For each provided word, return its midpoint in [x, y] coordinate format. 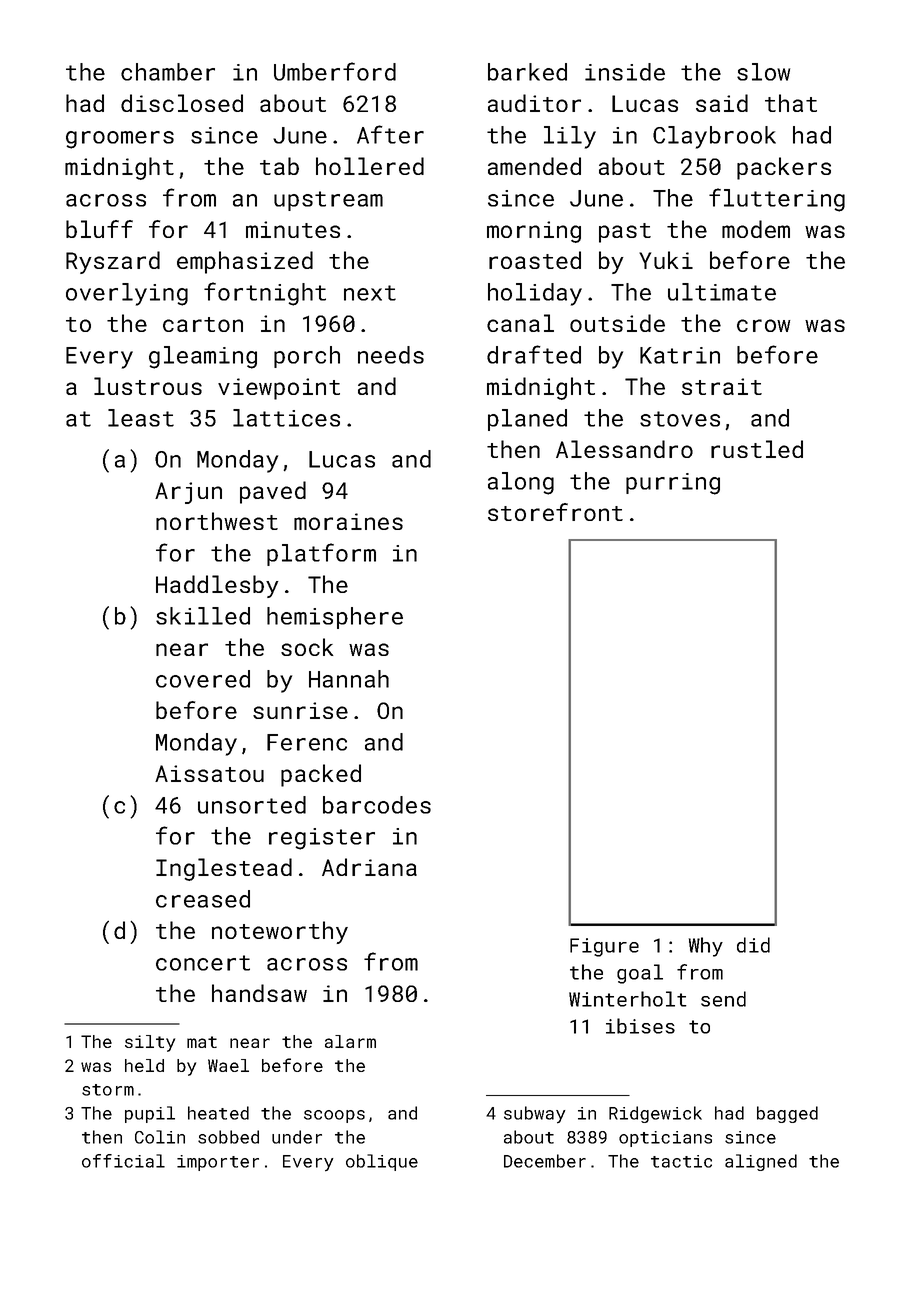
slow [763, 72]
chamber [168, 72]
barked [527, 72]
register [322, 839]
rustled [757, 449]
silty [150, 1043]
